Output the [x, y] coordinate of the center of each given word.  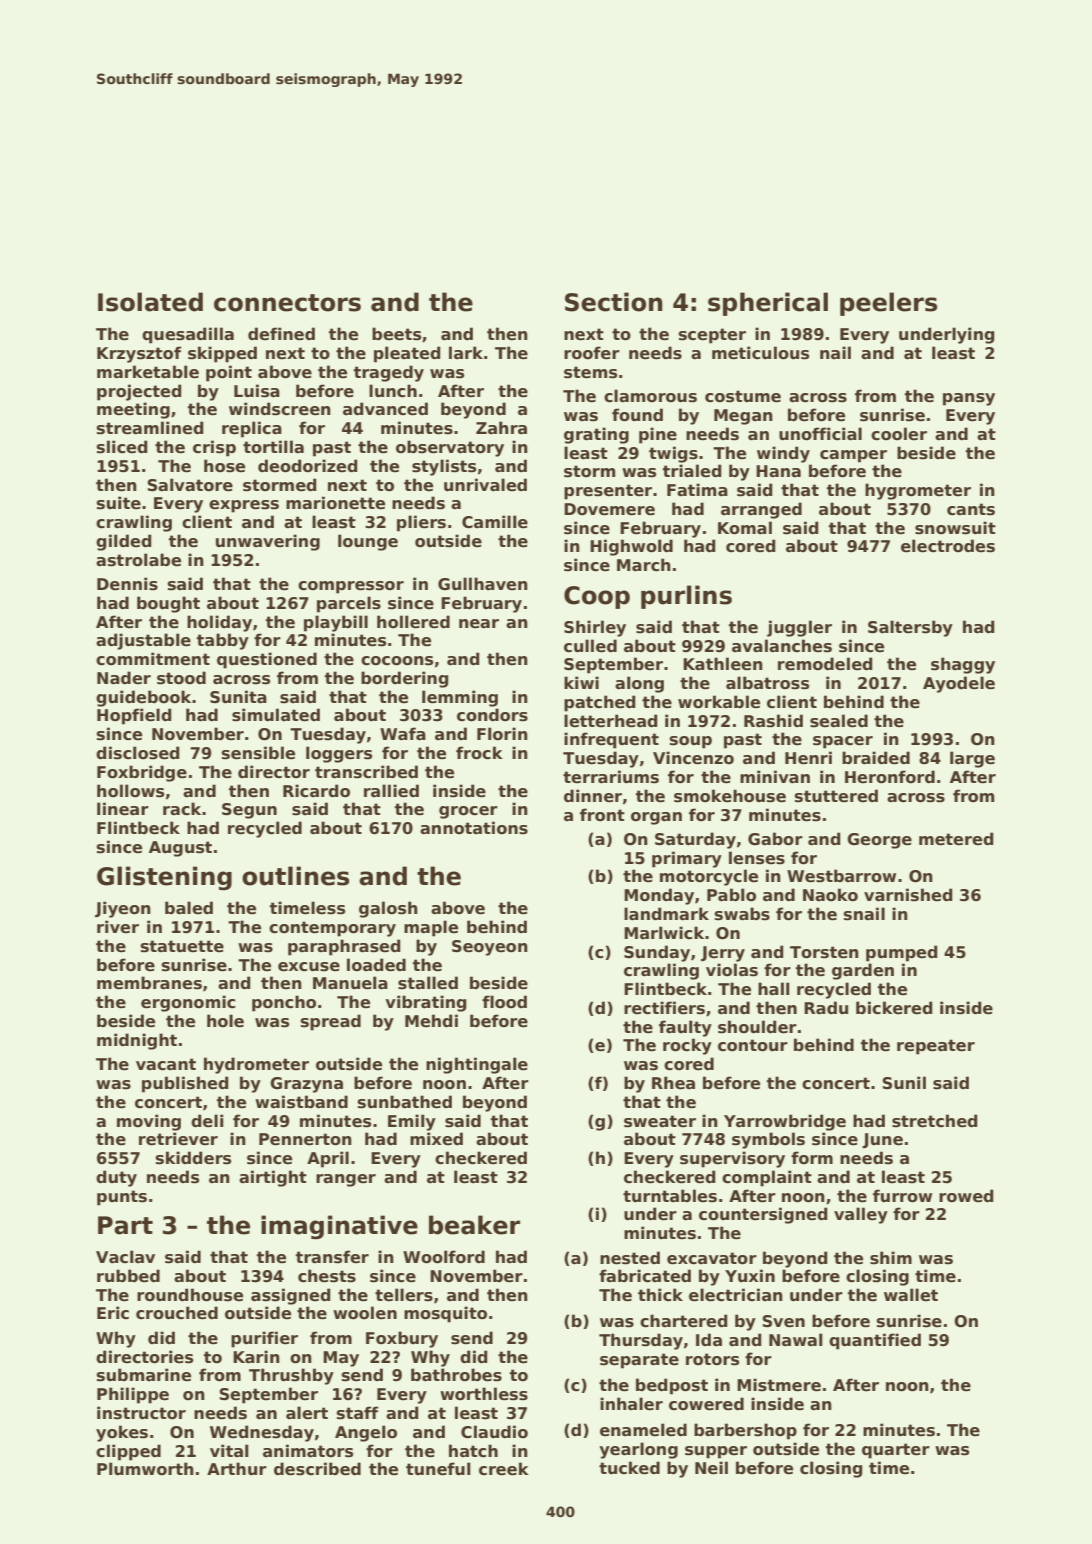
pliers [421, 523]
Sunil [904, 1083]
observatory [450, 448]
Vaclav [125, 1257]
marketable [148, 372]
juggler [799, 628]
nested [630, 1258]
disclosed [137, 753]
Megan [743, 417]
